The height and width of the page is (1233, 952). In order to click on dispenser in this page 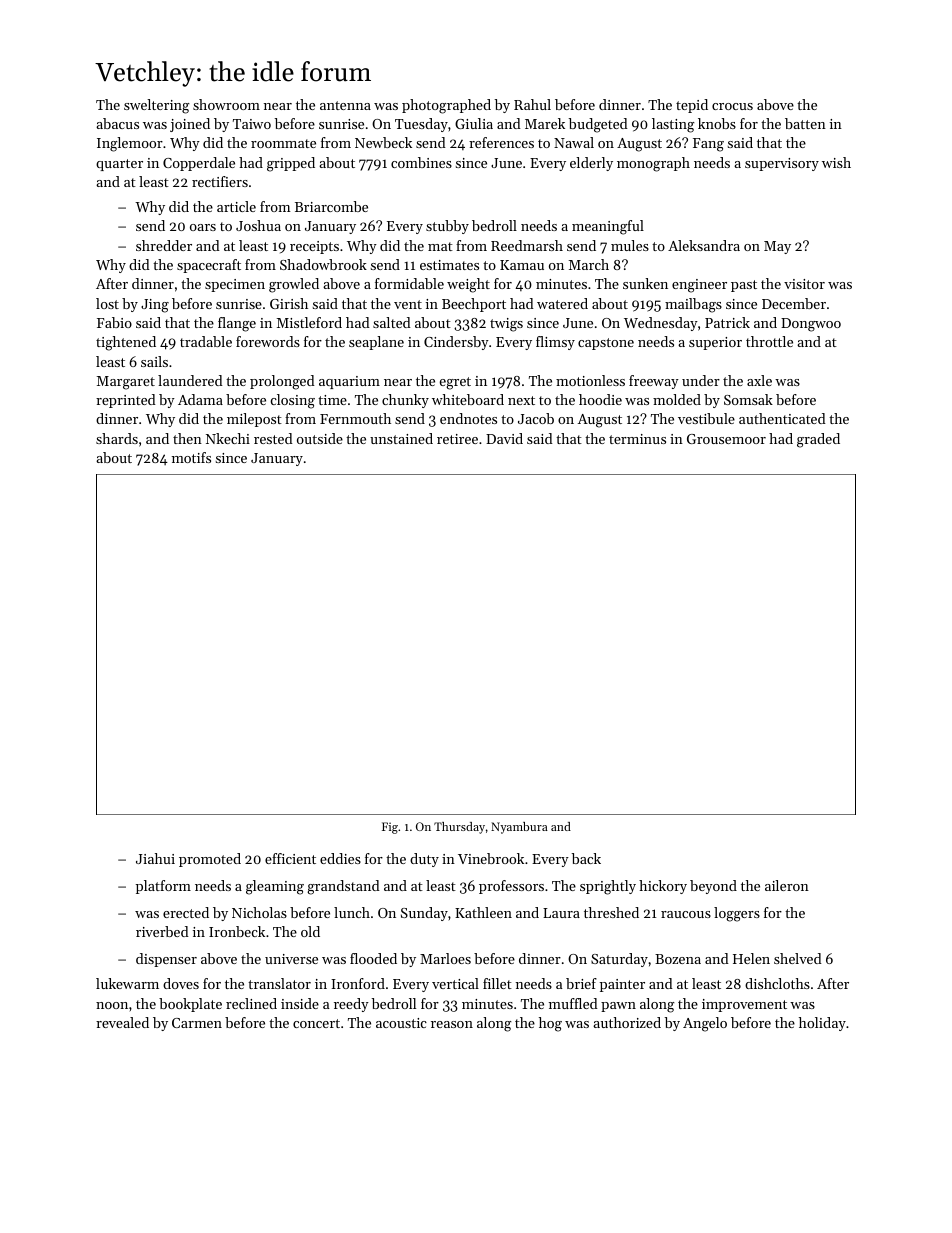, I will do `click(166, 960)`.
